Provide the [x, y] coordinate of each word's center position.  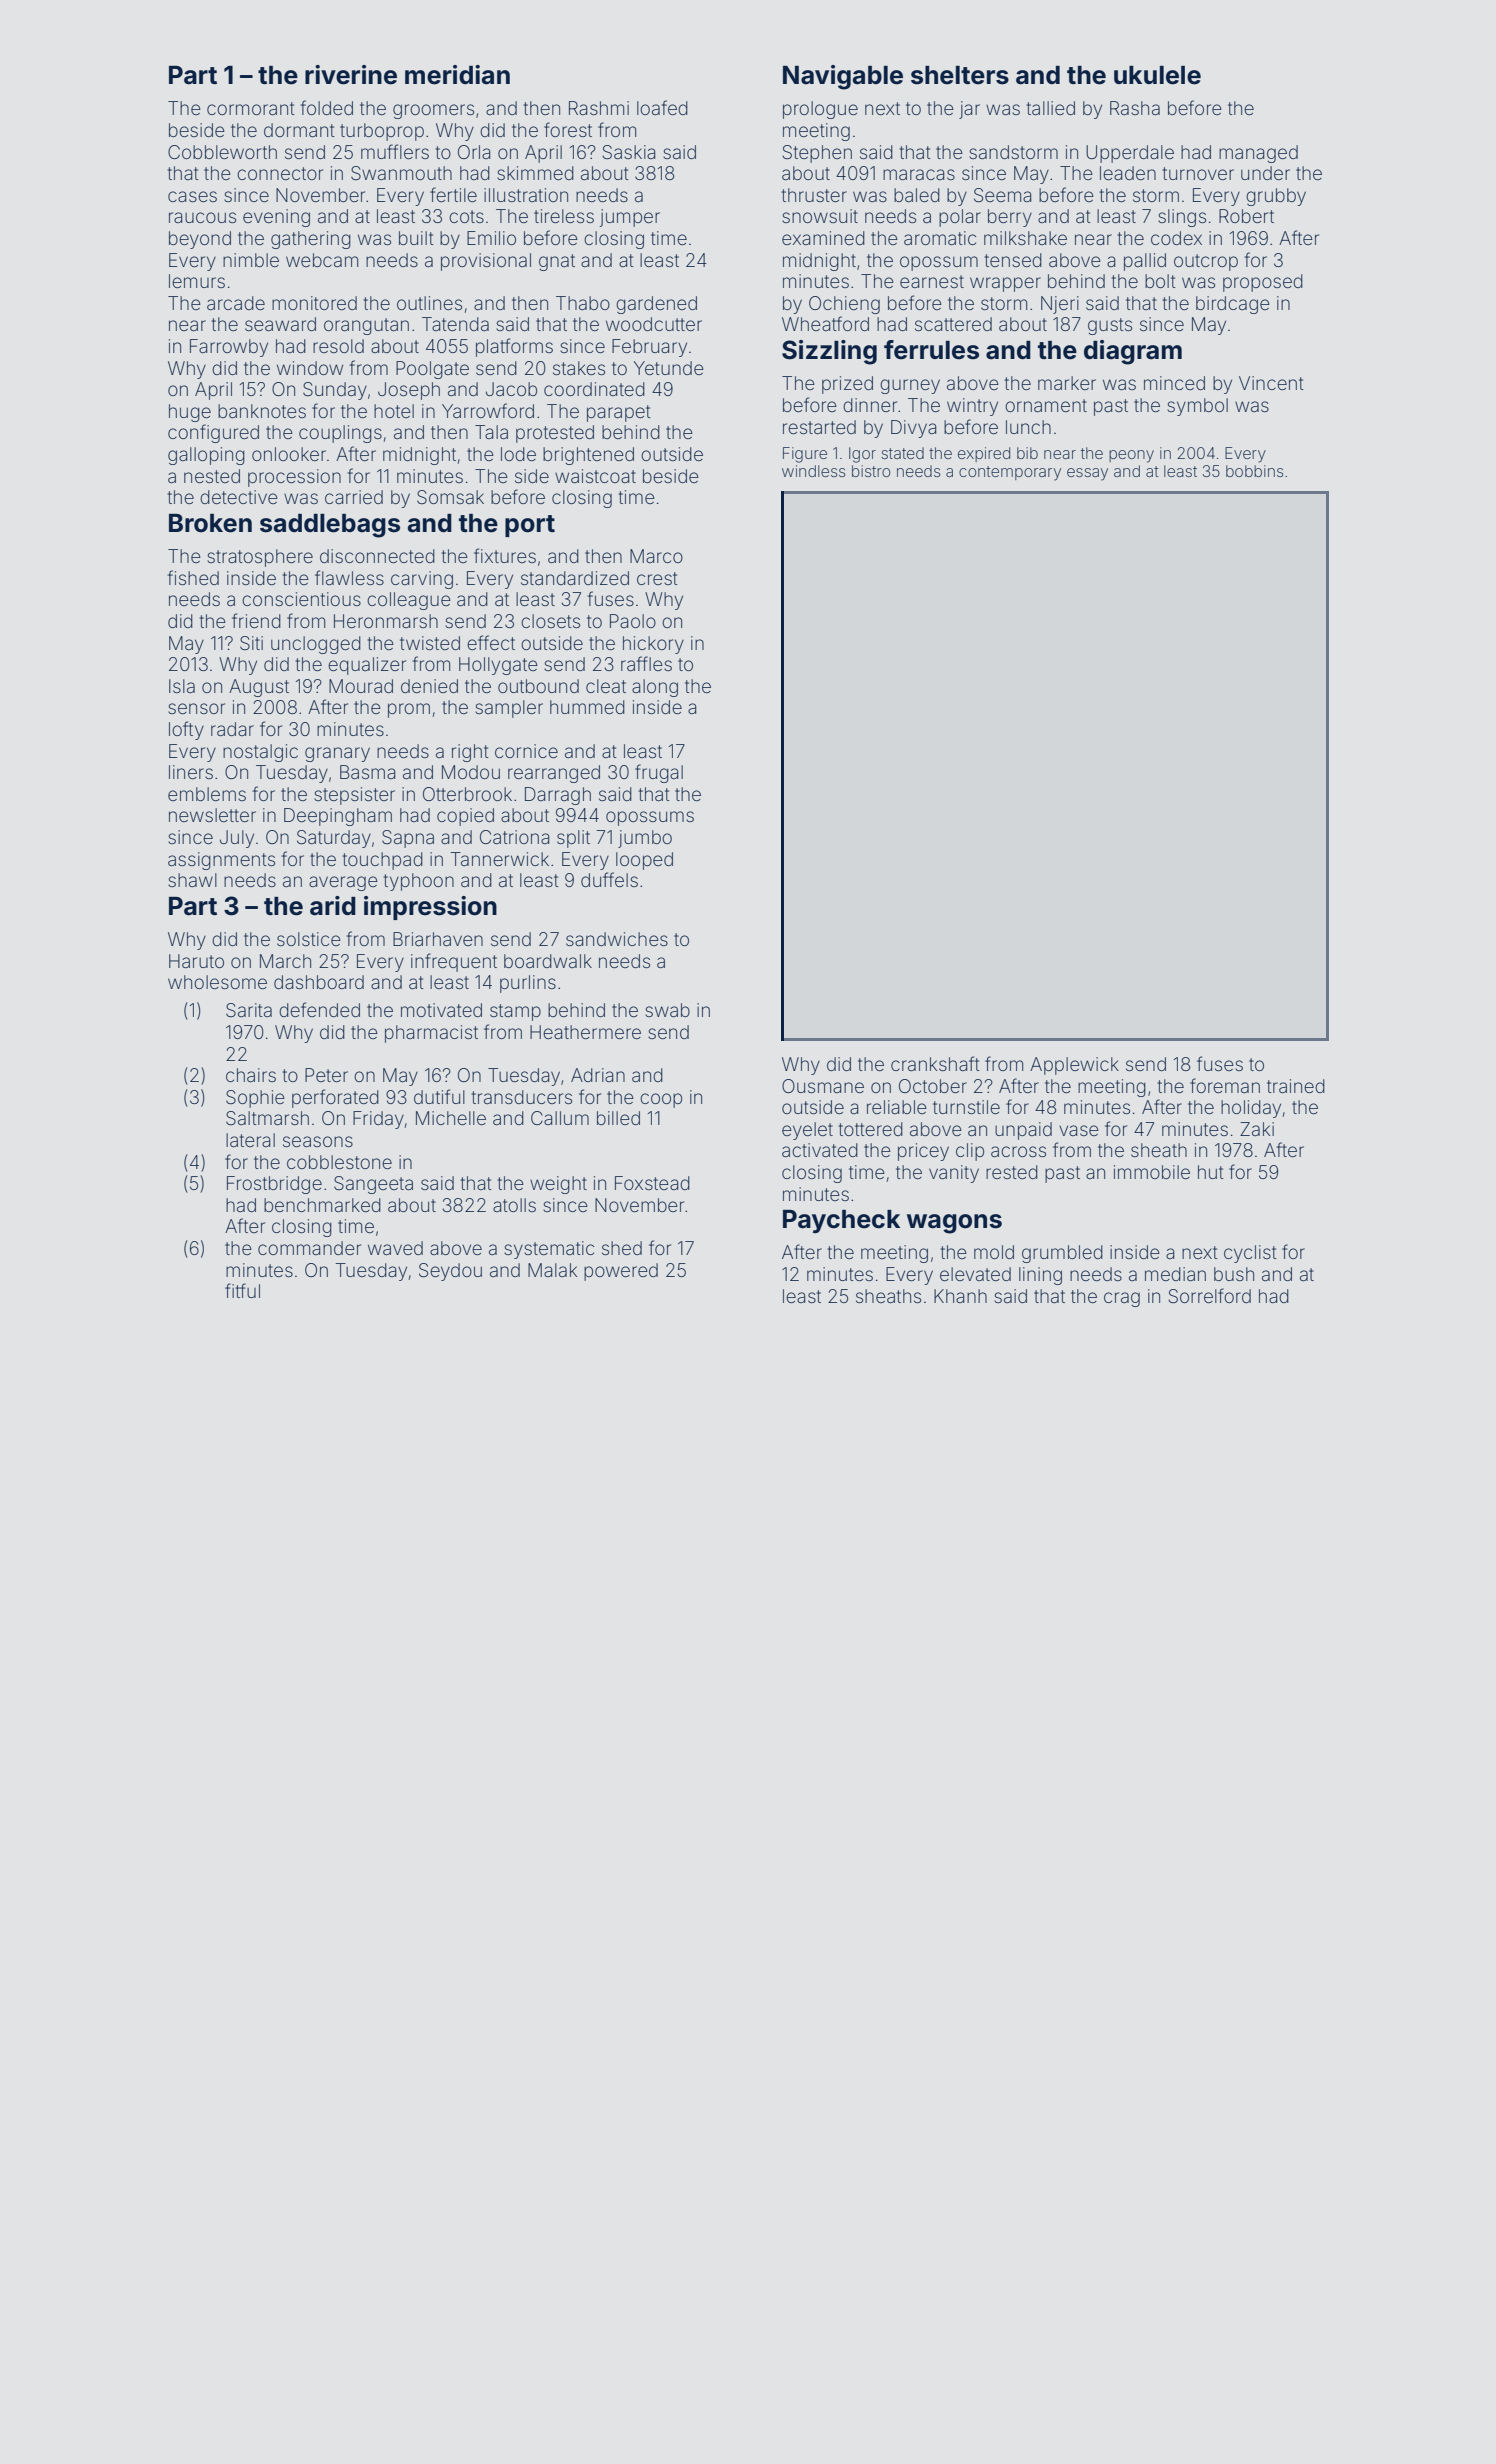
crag [1122, 1299]
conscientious [301, 599]
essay [1087, 474]
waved [395, 1248]
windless [813, 471]
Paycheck [841, 1221]
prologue [820, 110]
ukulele [1157, 75]
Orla [474, 152]
